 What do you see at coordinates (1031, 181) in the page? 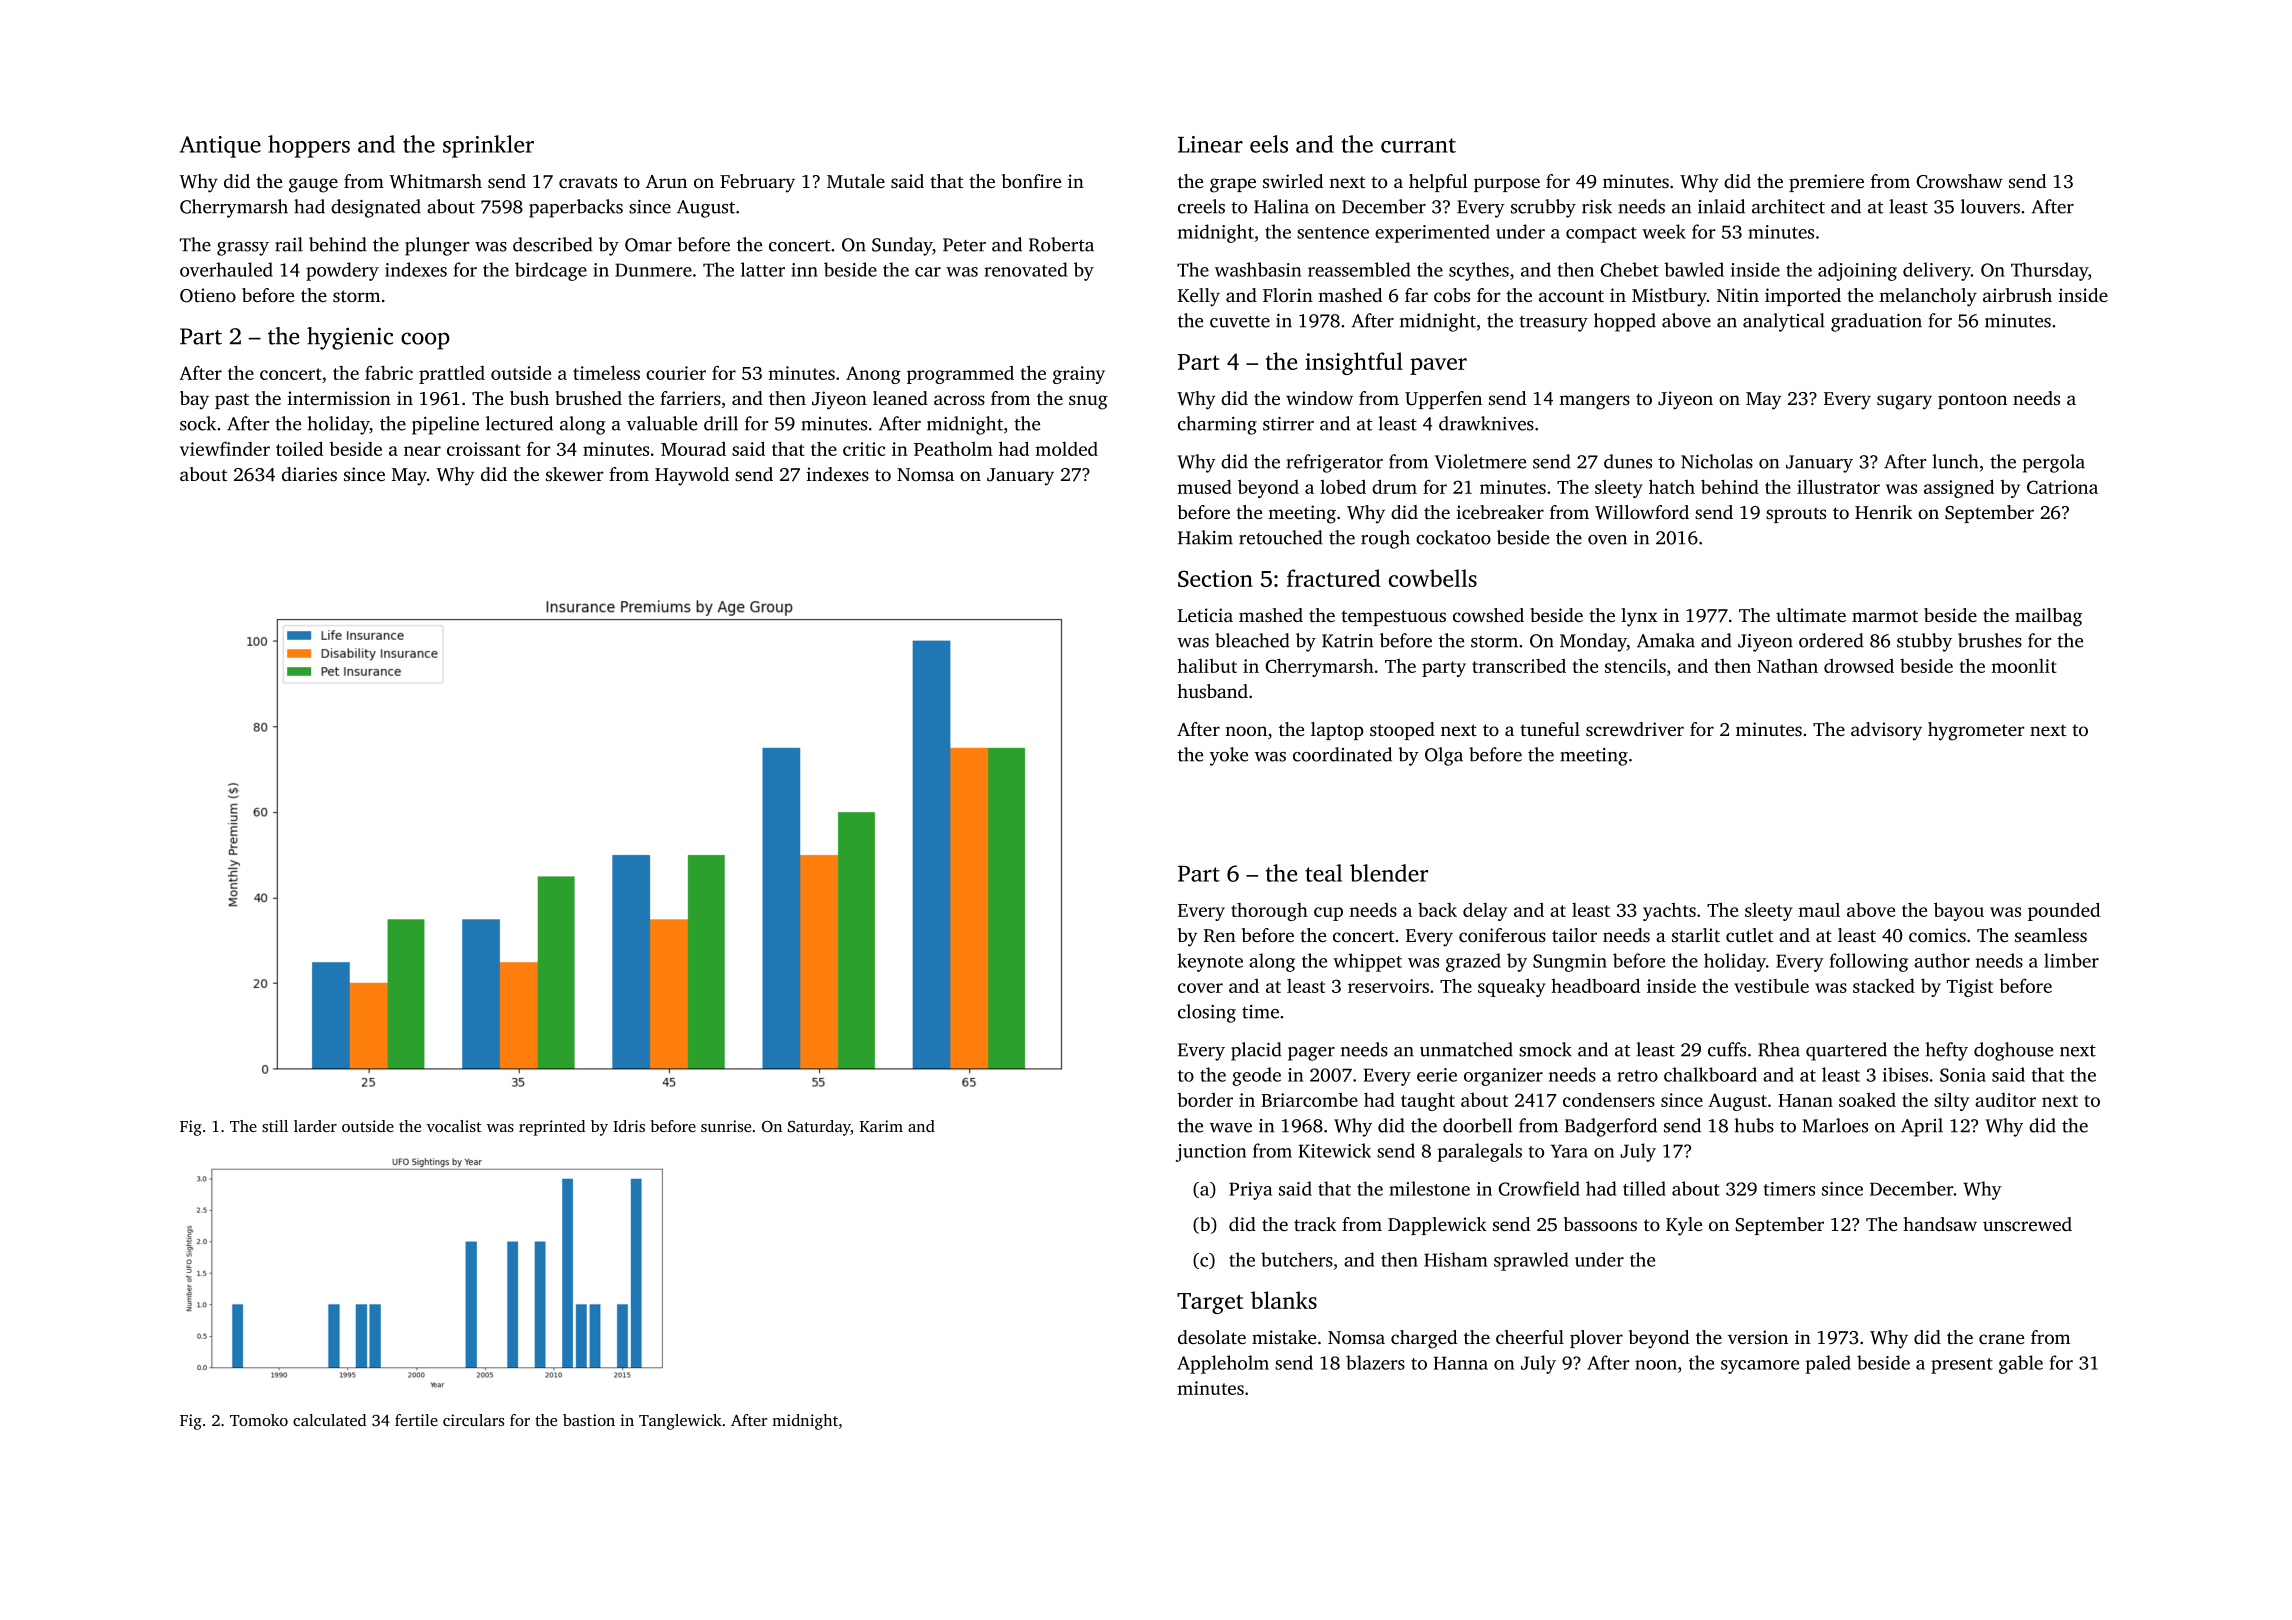
I see `bonfire` at bounding box center [1031, 181].
